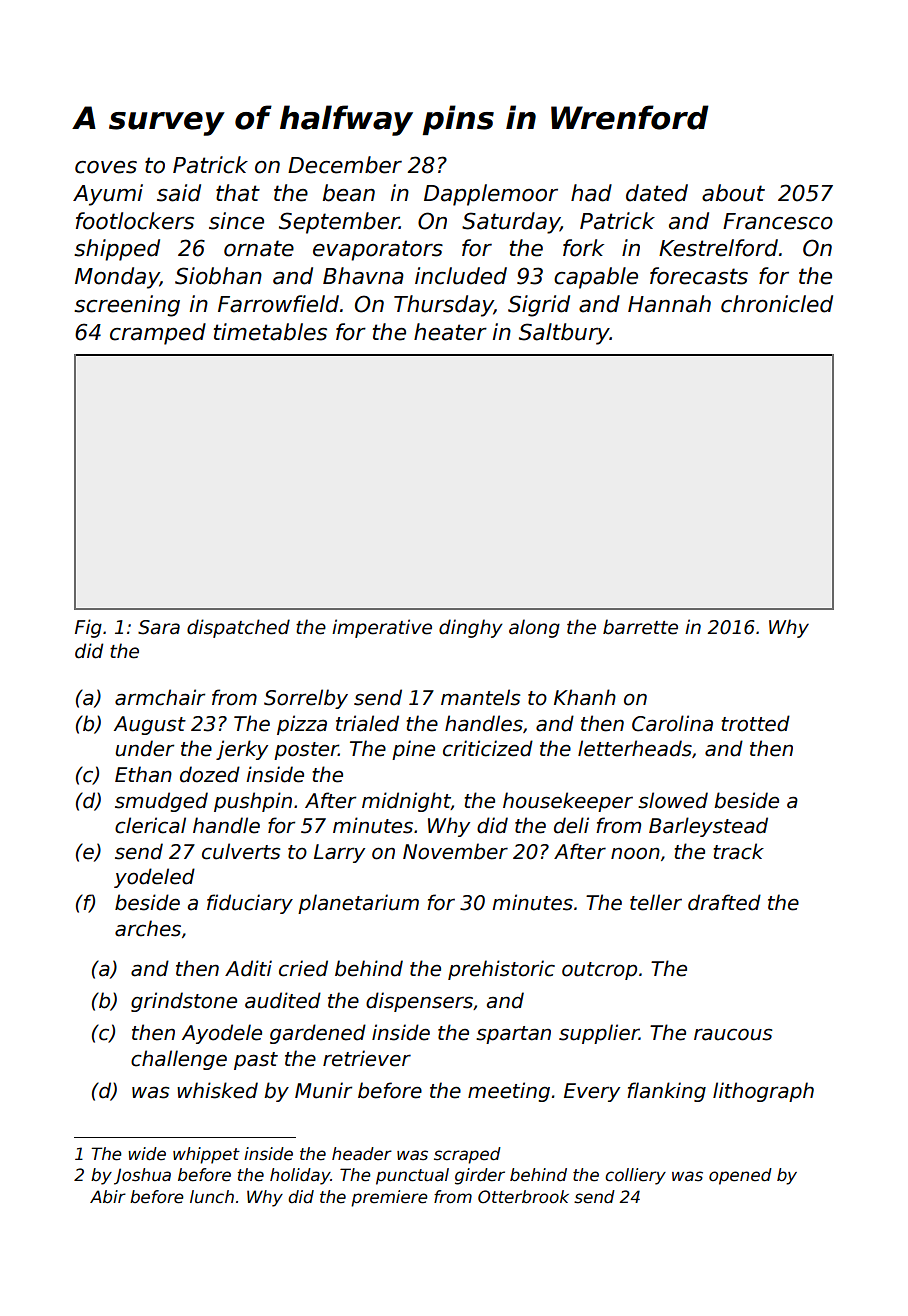  Describe the element at coordinates (591, 193) in the screenshot. I see `had` at that location.
